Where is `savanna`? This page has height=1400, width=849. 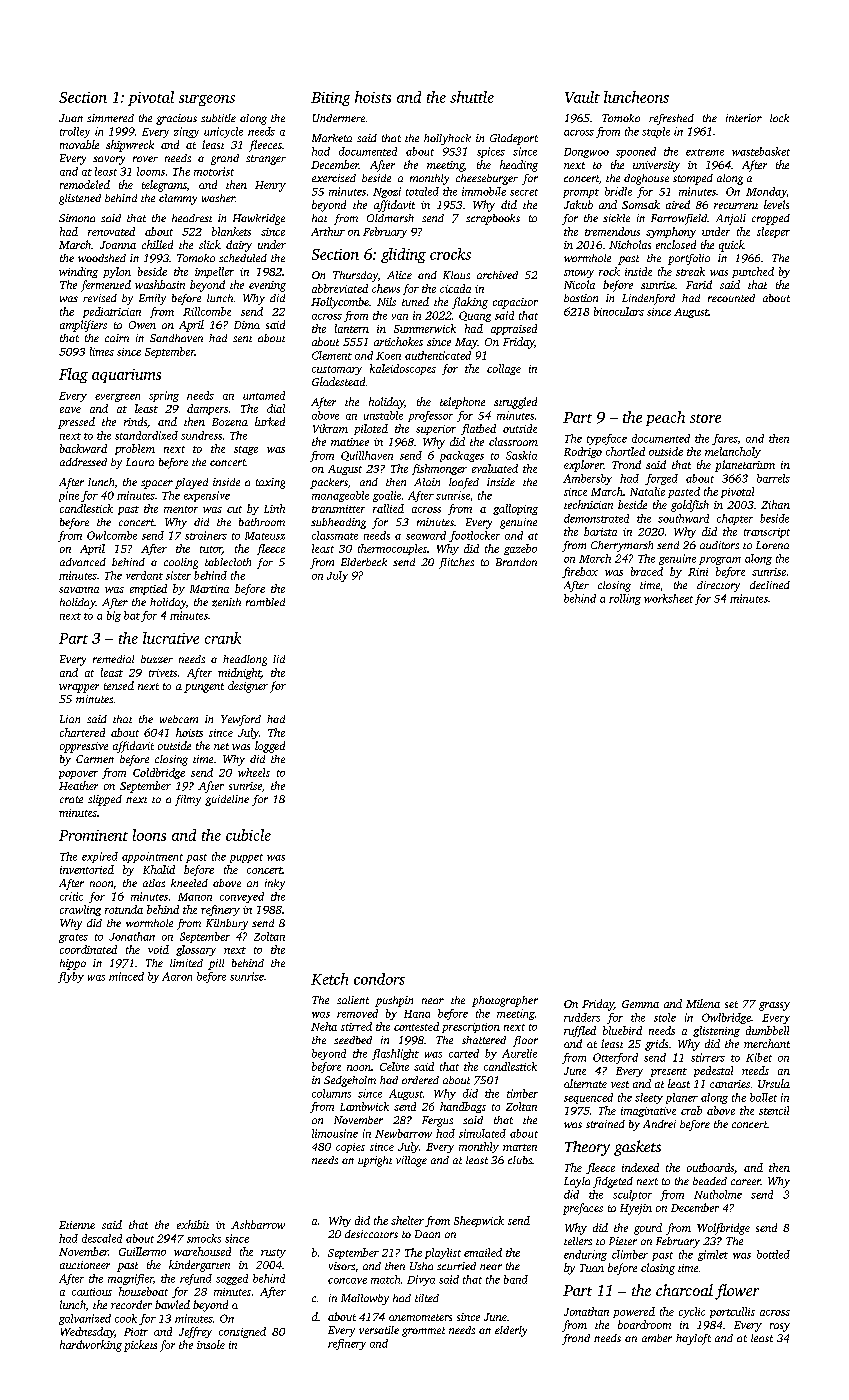
savanna is located at coordinates (79, 590).
